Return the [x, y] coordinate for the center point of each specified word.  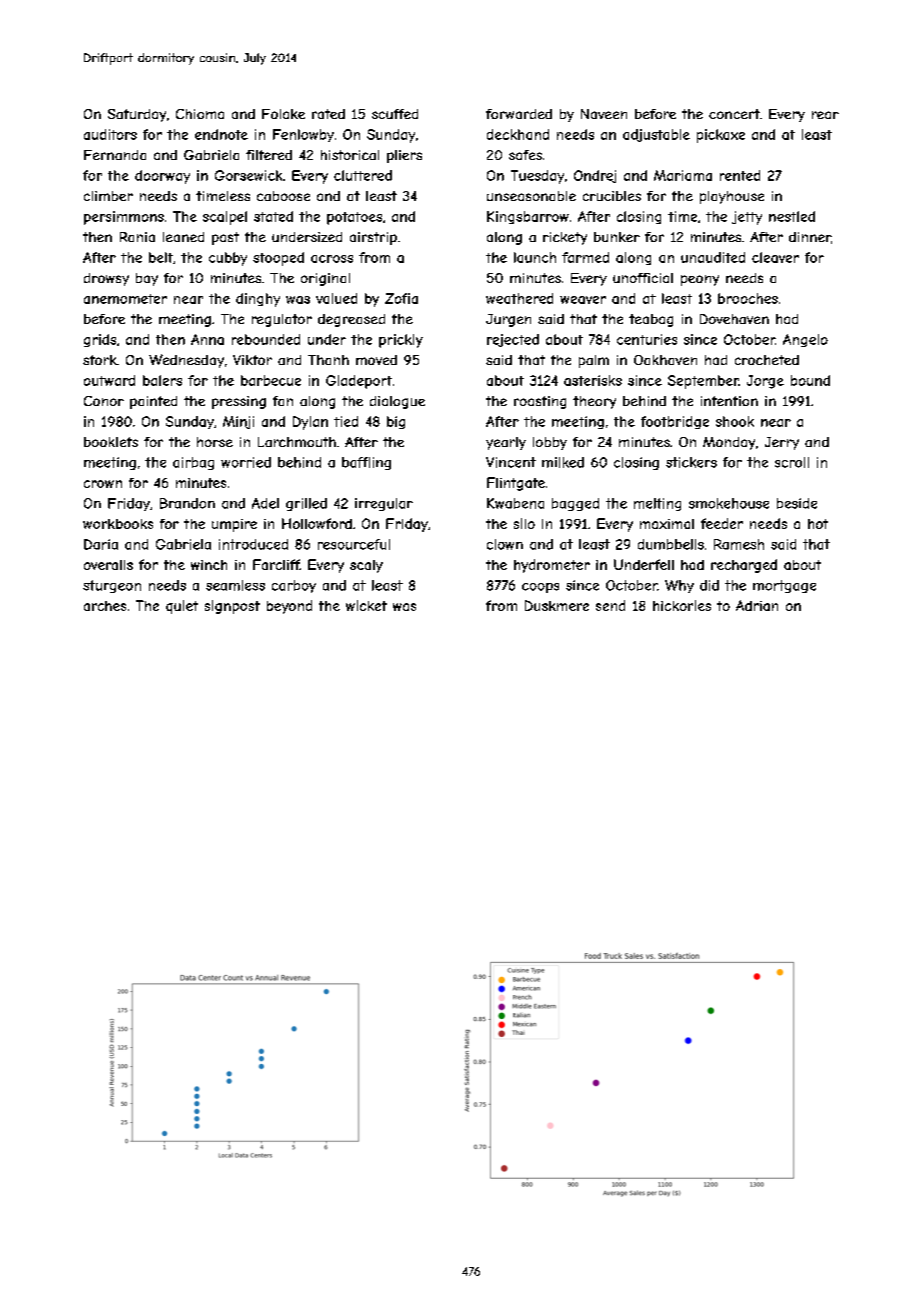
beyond [289, 607]
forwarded [519, 114]
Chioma [200, 114]
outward [109, 380]
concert [734, 114]
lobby [550, 443]
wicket [366, 605]
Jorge [765, 382]
